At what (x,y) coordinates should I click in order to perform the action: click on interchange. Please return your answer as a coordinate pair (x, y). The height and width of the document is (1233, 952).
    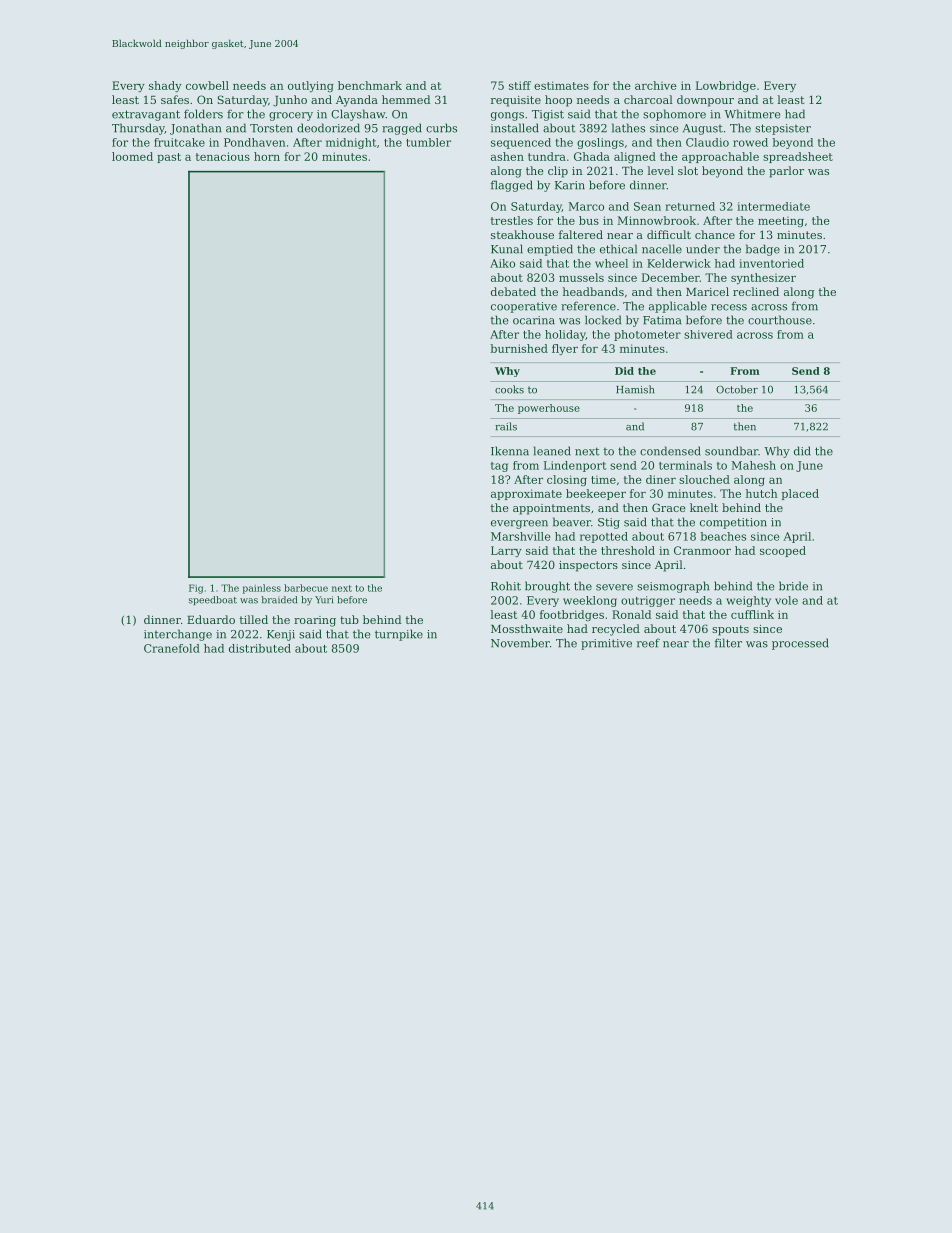
    Looking at the image, I should click on (178, 635).
